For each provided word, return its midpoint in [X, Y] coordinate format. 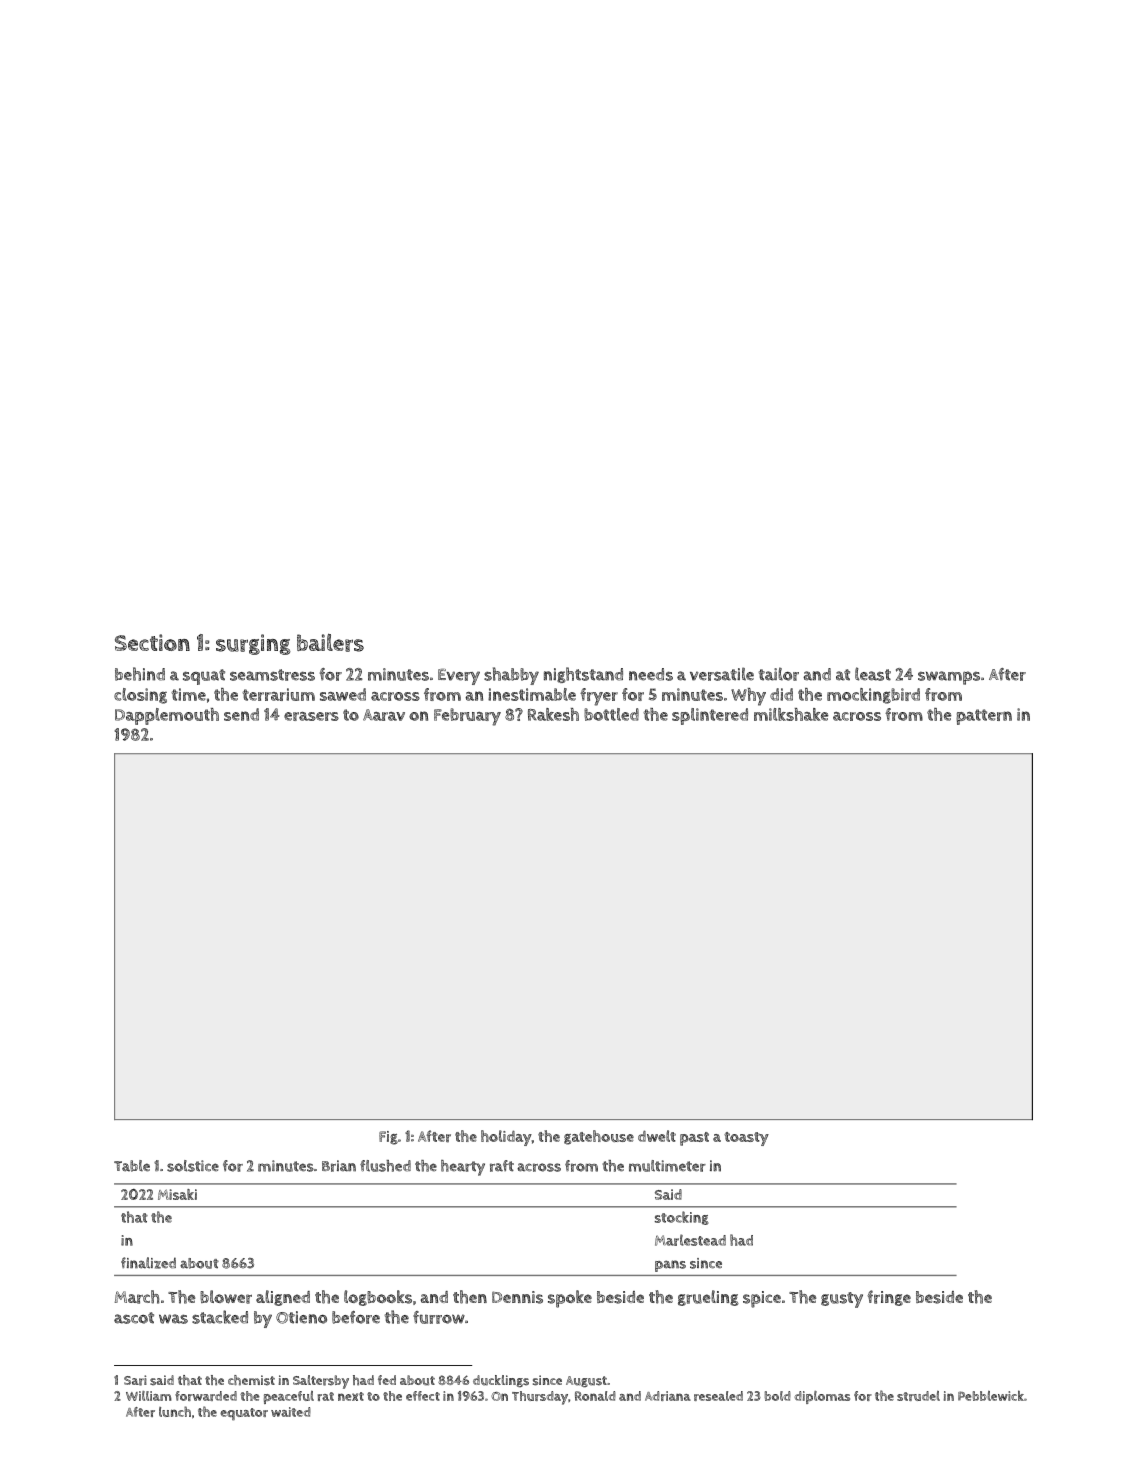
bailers [330, 643]
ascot [134, 1318]
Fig [388, 1138]
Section [152, 642]
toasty [746, 1139]
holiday [506, 1138]
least [873, 674]
